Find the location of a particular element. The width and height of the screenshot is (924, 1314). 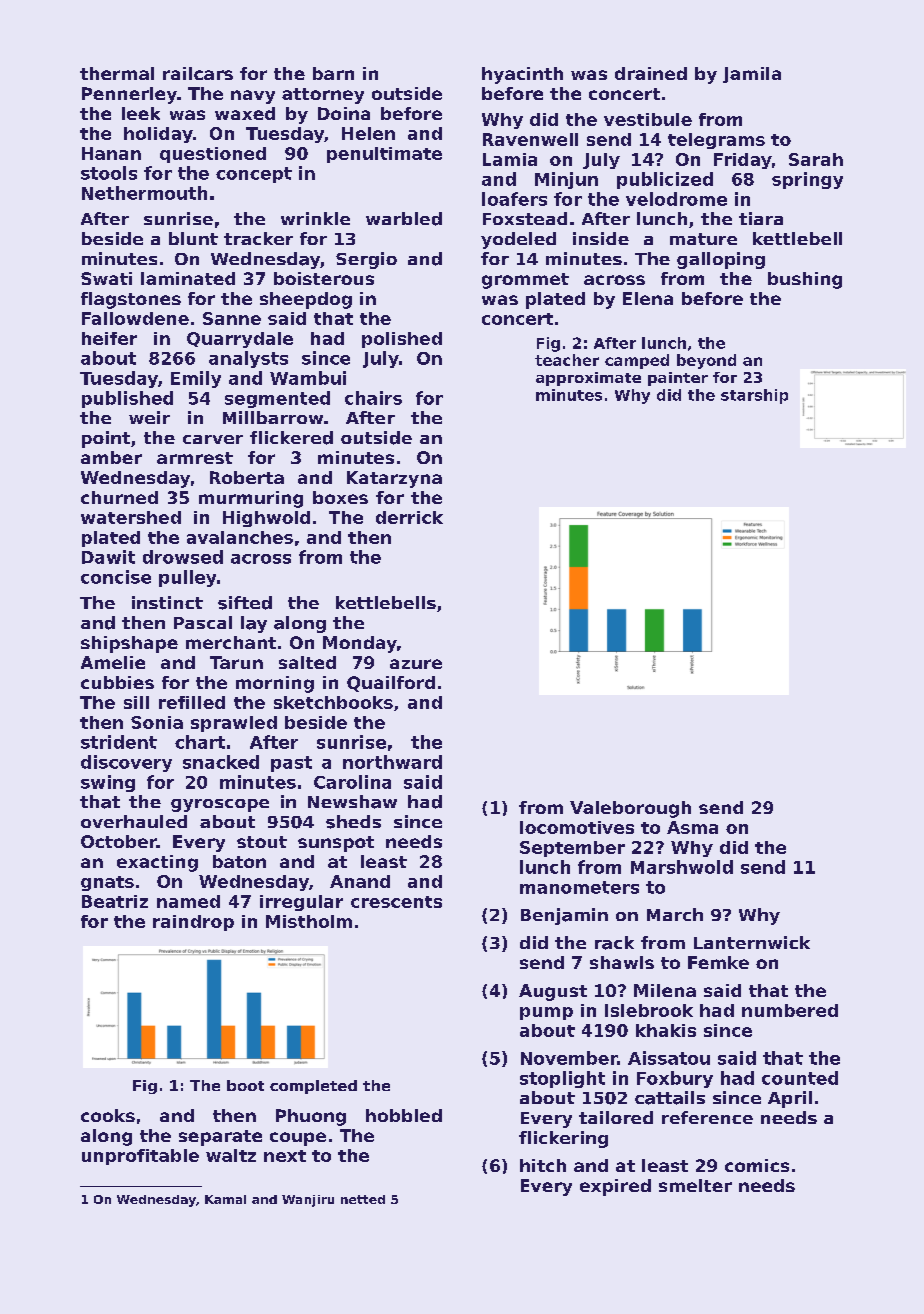

drained is located at coordinates (651, 73).
